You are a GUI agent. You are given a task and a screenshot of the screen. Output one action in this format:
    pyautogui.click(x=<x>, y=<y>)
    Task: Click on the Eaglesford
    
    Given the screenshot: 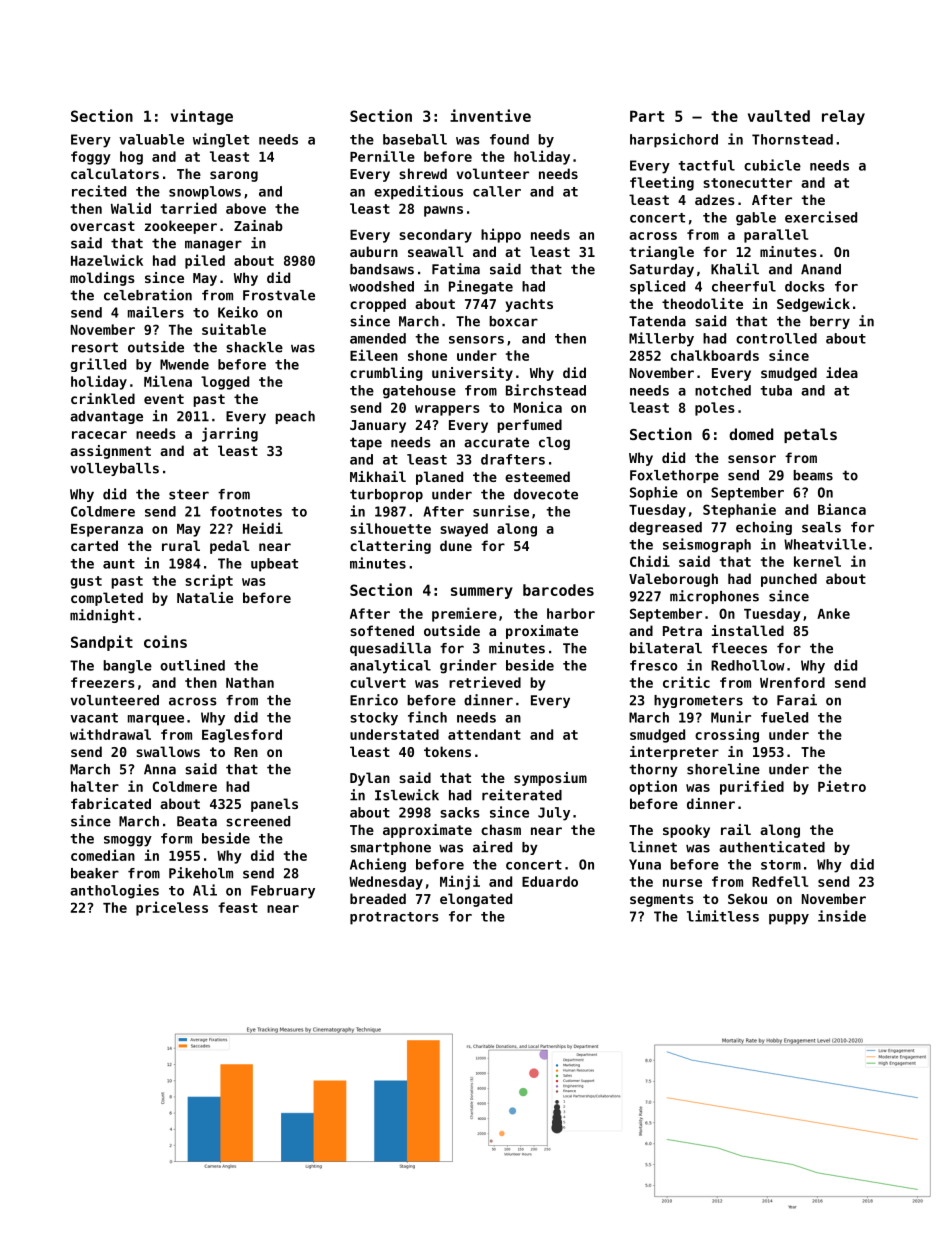 What is the action you would take?
    pyautogui.click(x=242, y=736)
